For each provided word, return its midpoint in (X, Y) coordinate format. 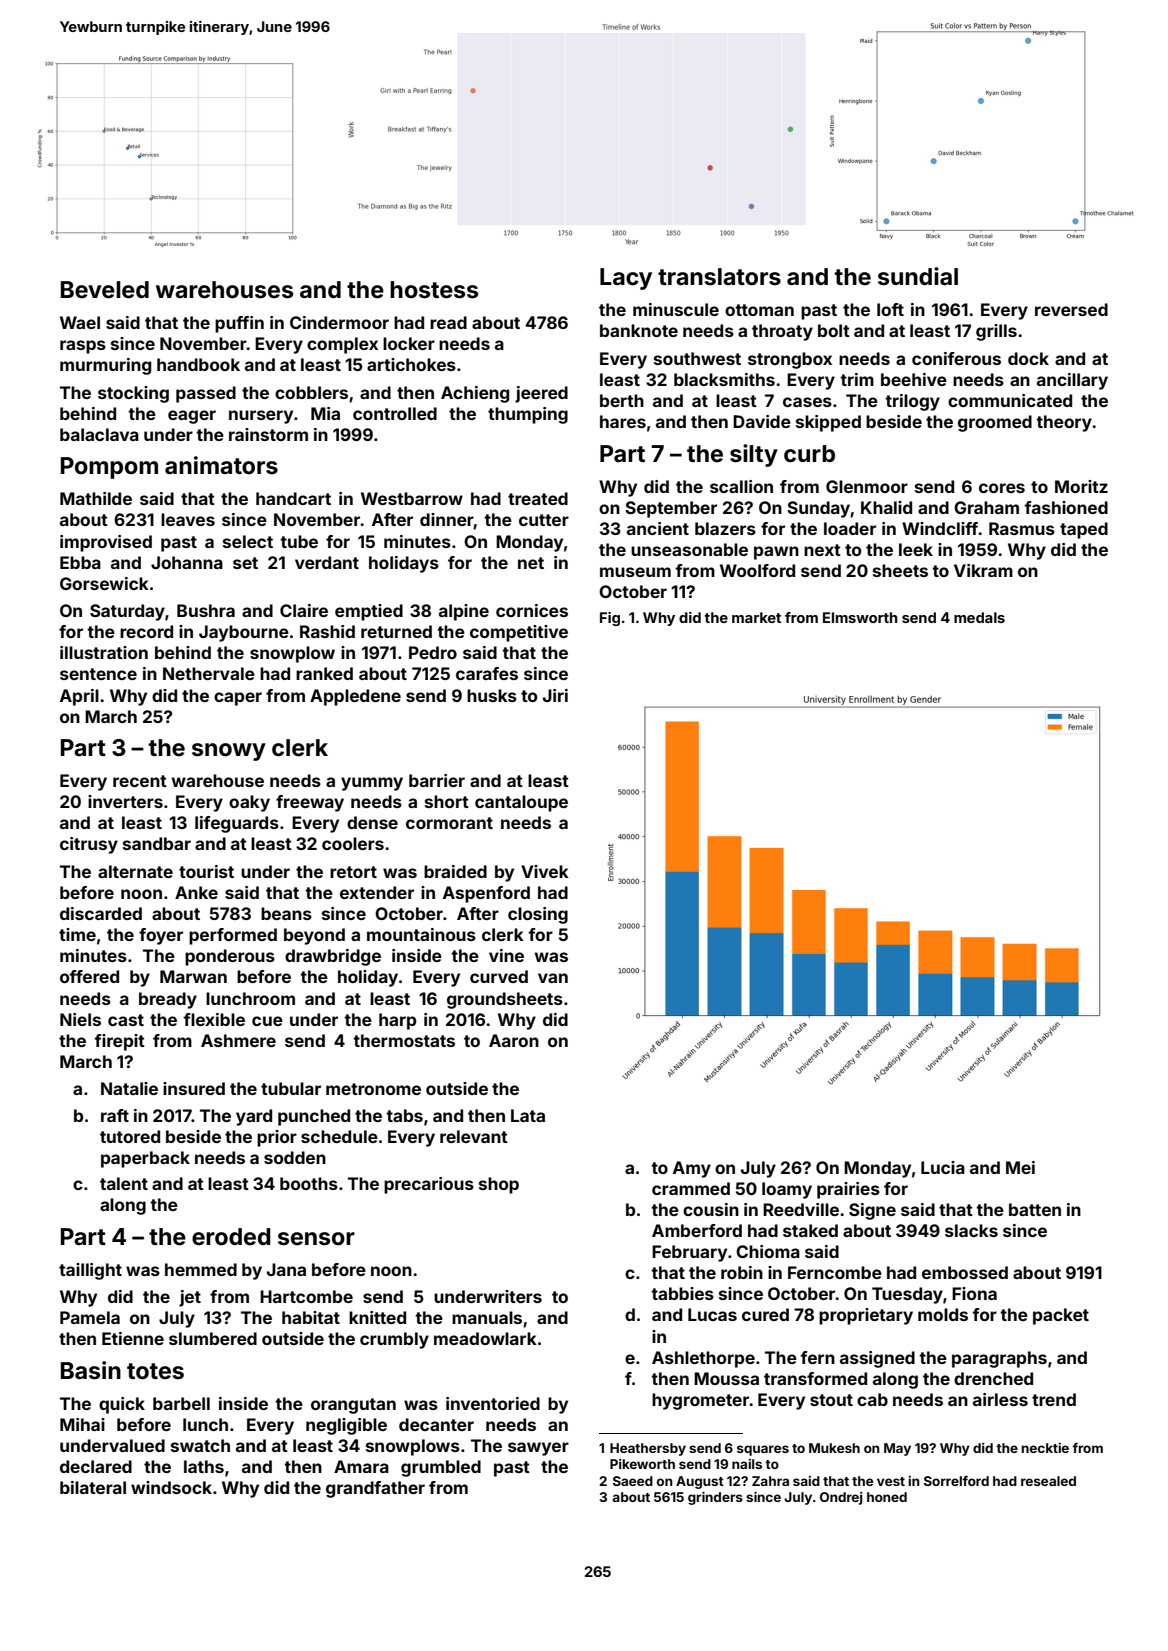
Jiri (555, 695)
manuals (487, 1317)
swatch (200, 1445)
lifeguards (237, 824)
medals (979, 617)
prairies (848, 1190)
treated (538, 498)
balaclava (99, 434)
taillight (90, 1271)
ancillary (1072, 381)
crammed (691, 1188)
